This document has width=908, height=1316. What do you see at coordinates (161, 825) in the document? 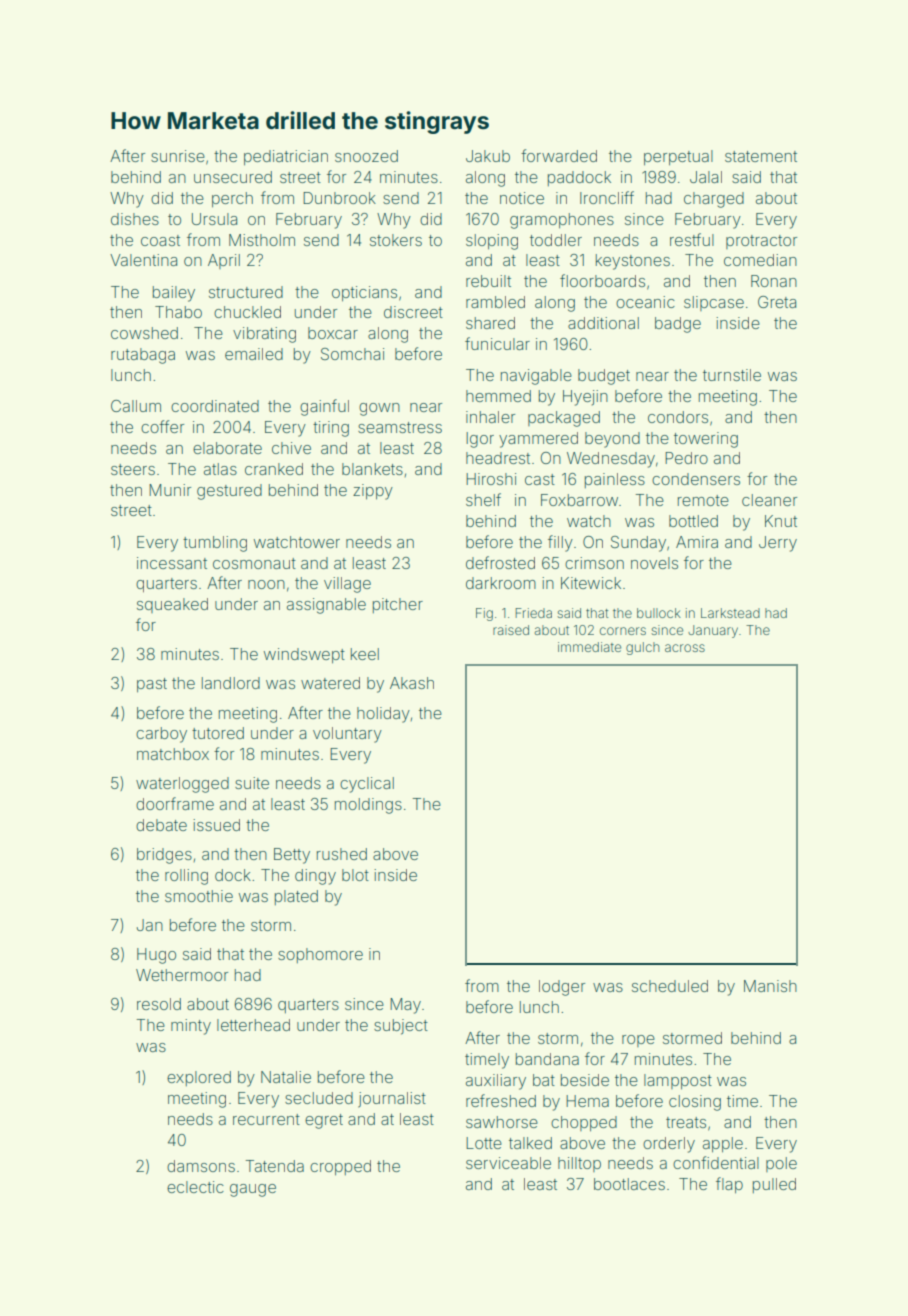
I see `debate` at bounding box center [161, 825].
